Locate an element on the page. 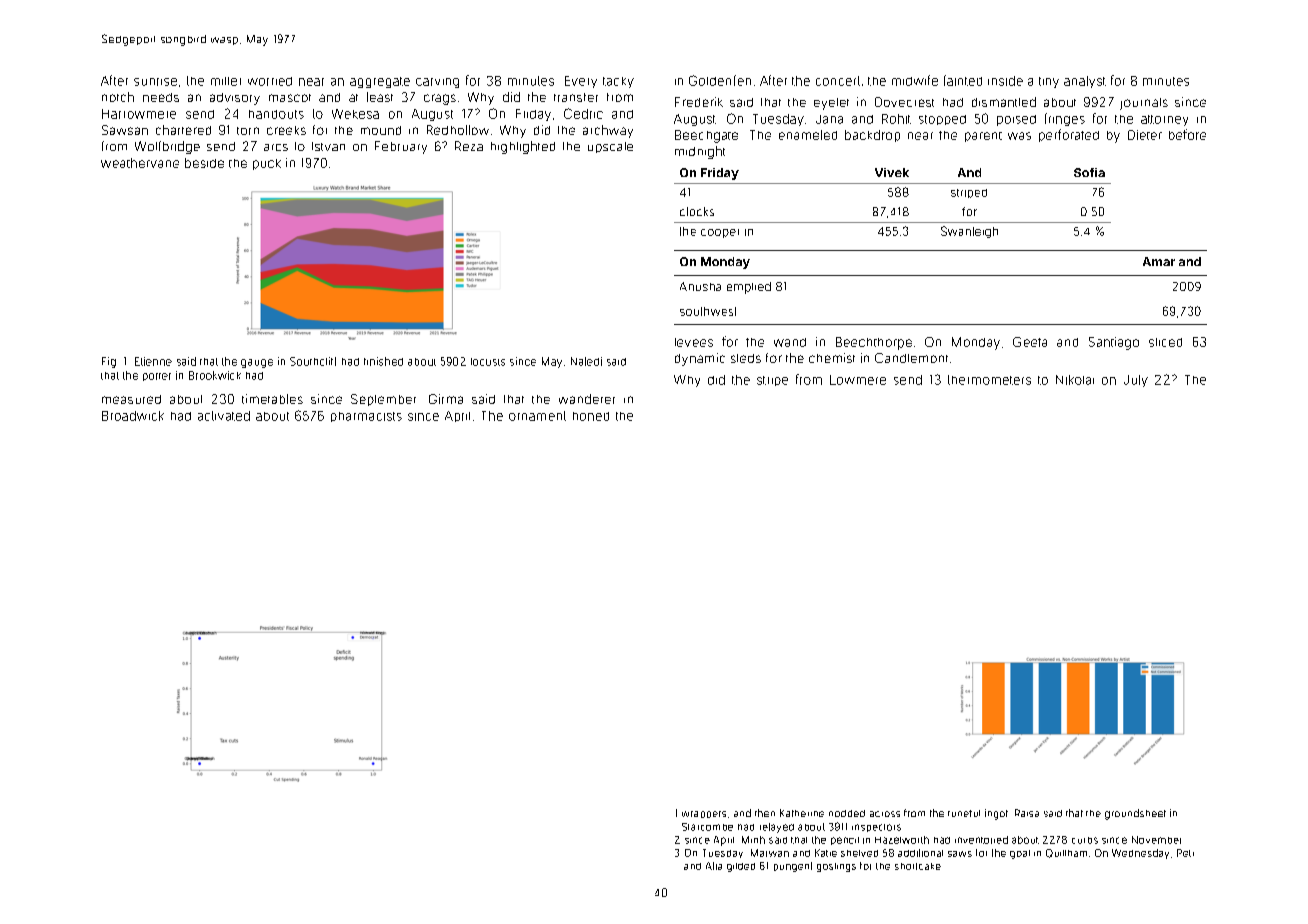 The height and width of the image is (924, 1308). Amar is located at coordinates (1159, 261).
